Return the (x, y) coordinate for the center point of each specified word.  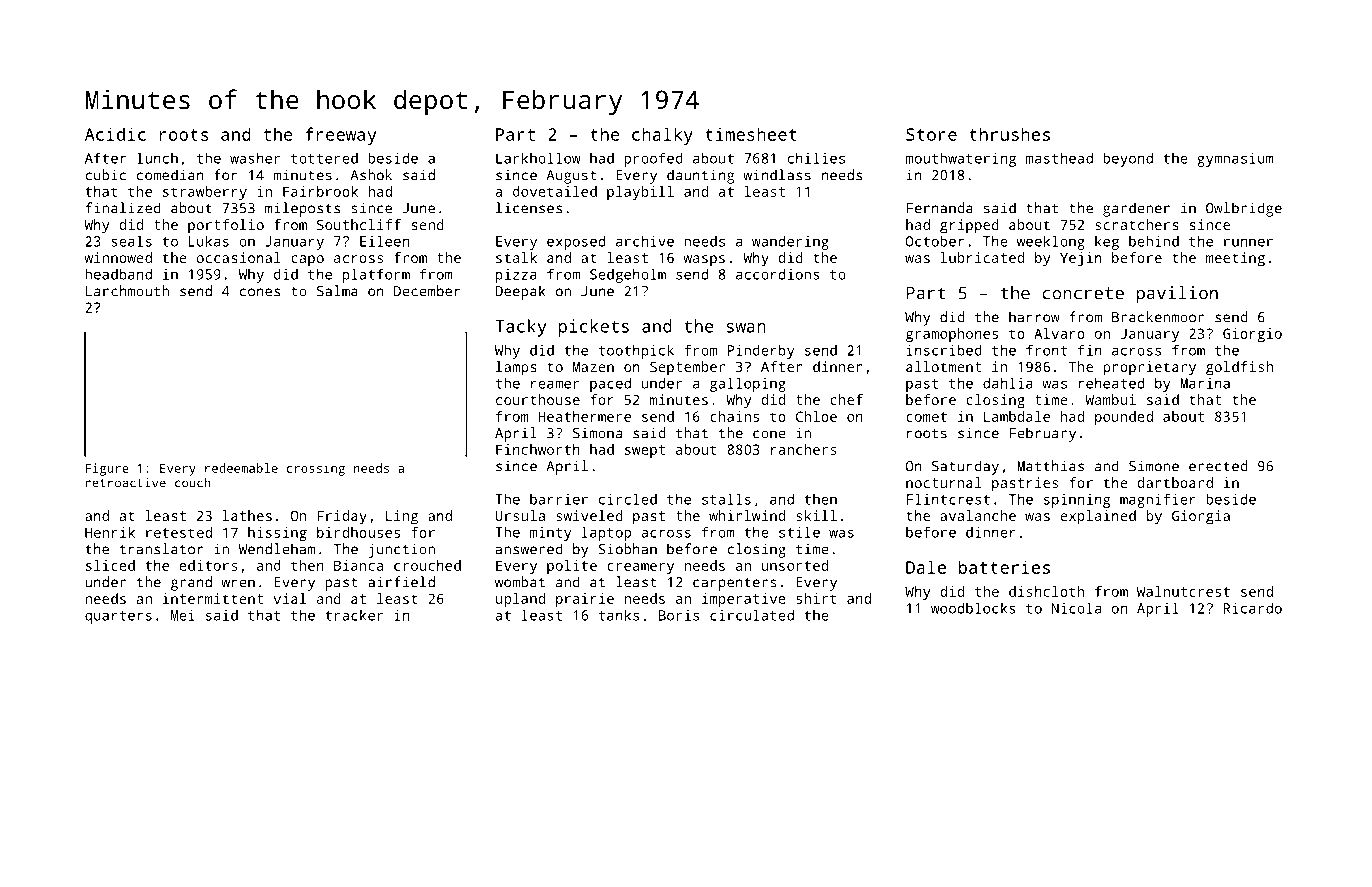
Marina (1205, 383)
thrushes (1009, 134)
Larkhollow (538, 158)
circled (628, 499)
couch (192, 483)
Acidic (115, 134)
